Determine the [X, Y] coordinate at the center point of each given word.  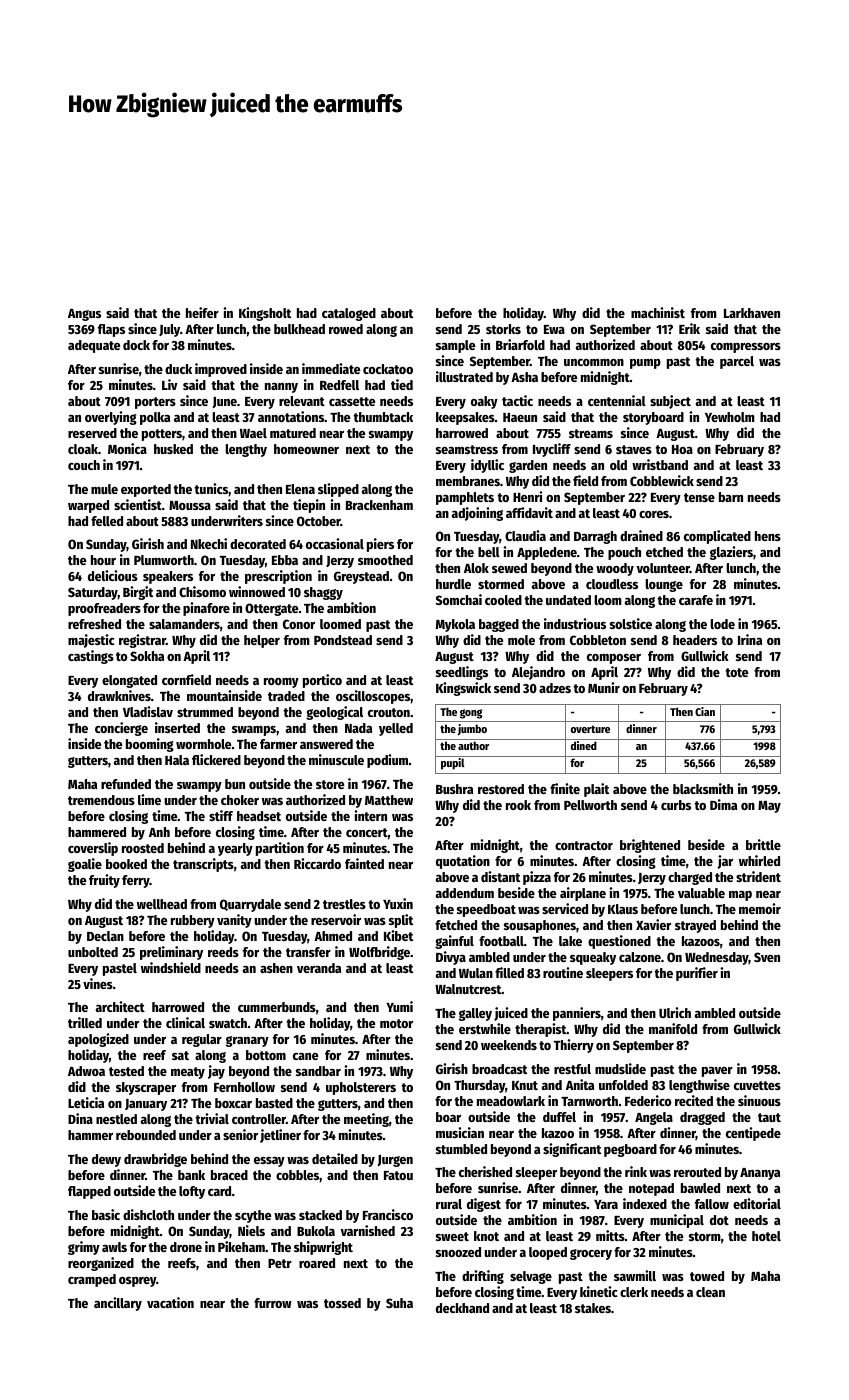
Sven [767, 957]
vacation [170, 1302]
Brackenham [379, 505]
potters [162, 435]
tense [699, 497]
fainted [364, 863]
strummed [205, 712]
